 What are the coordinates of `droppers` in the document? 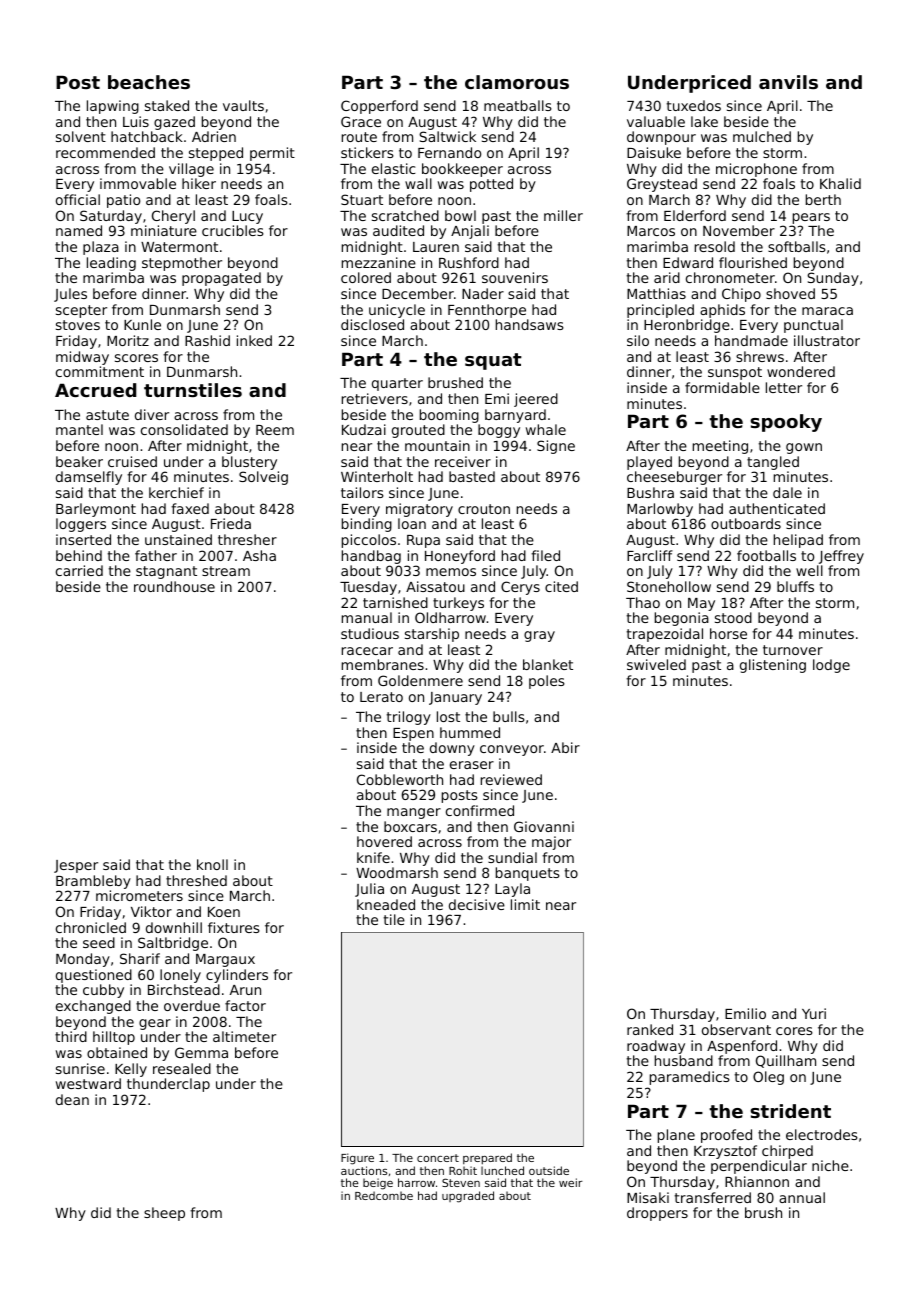 It's located at (657, 1214).
